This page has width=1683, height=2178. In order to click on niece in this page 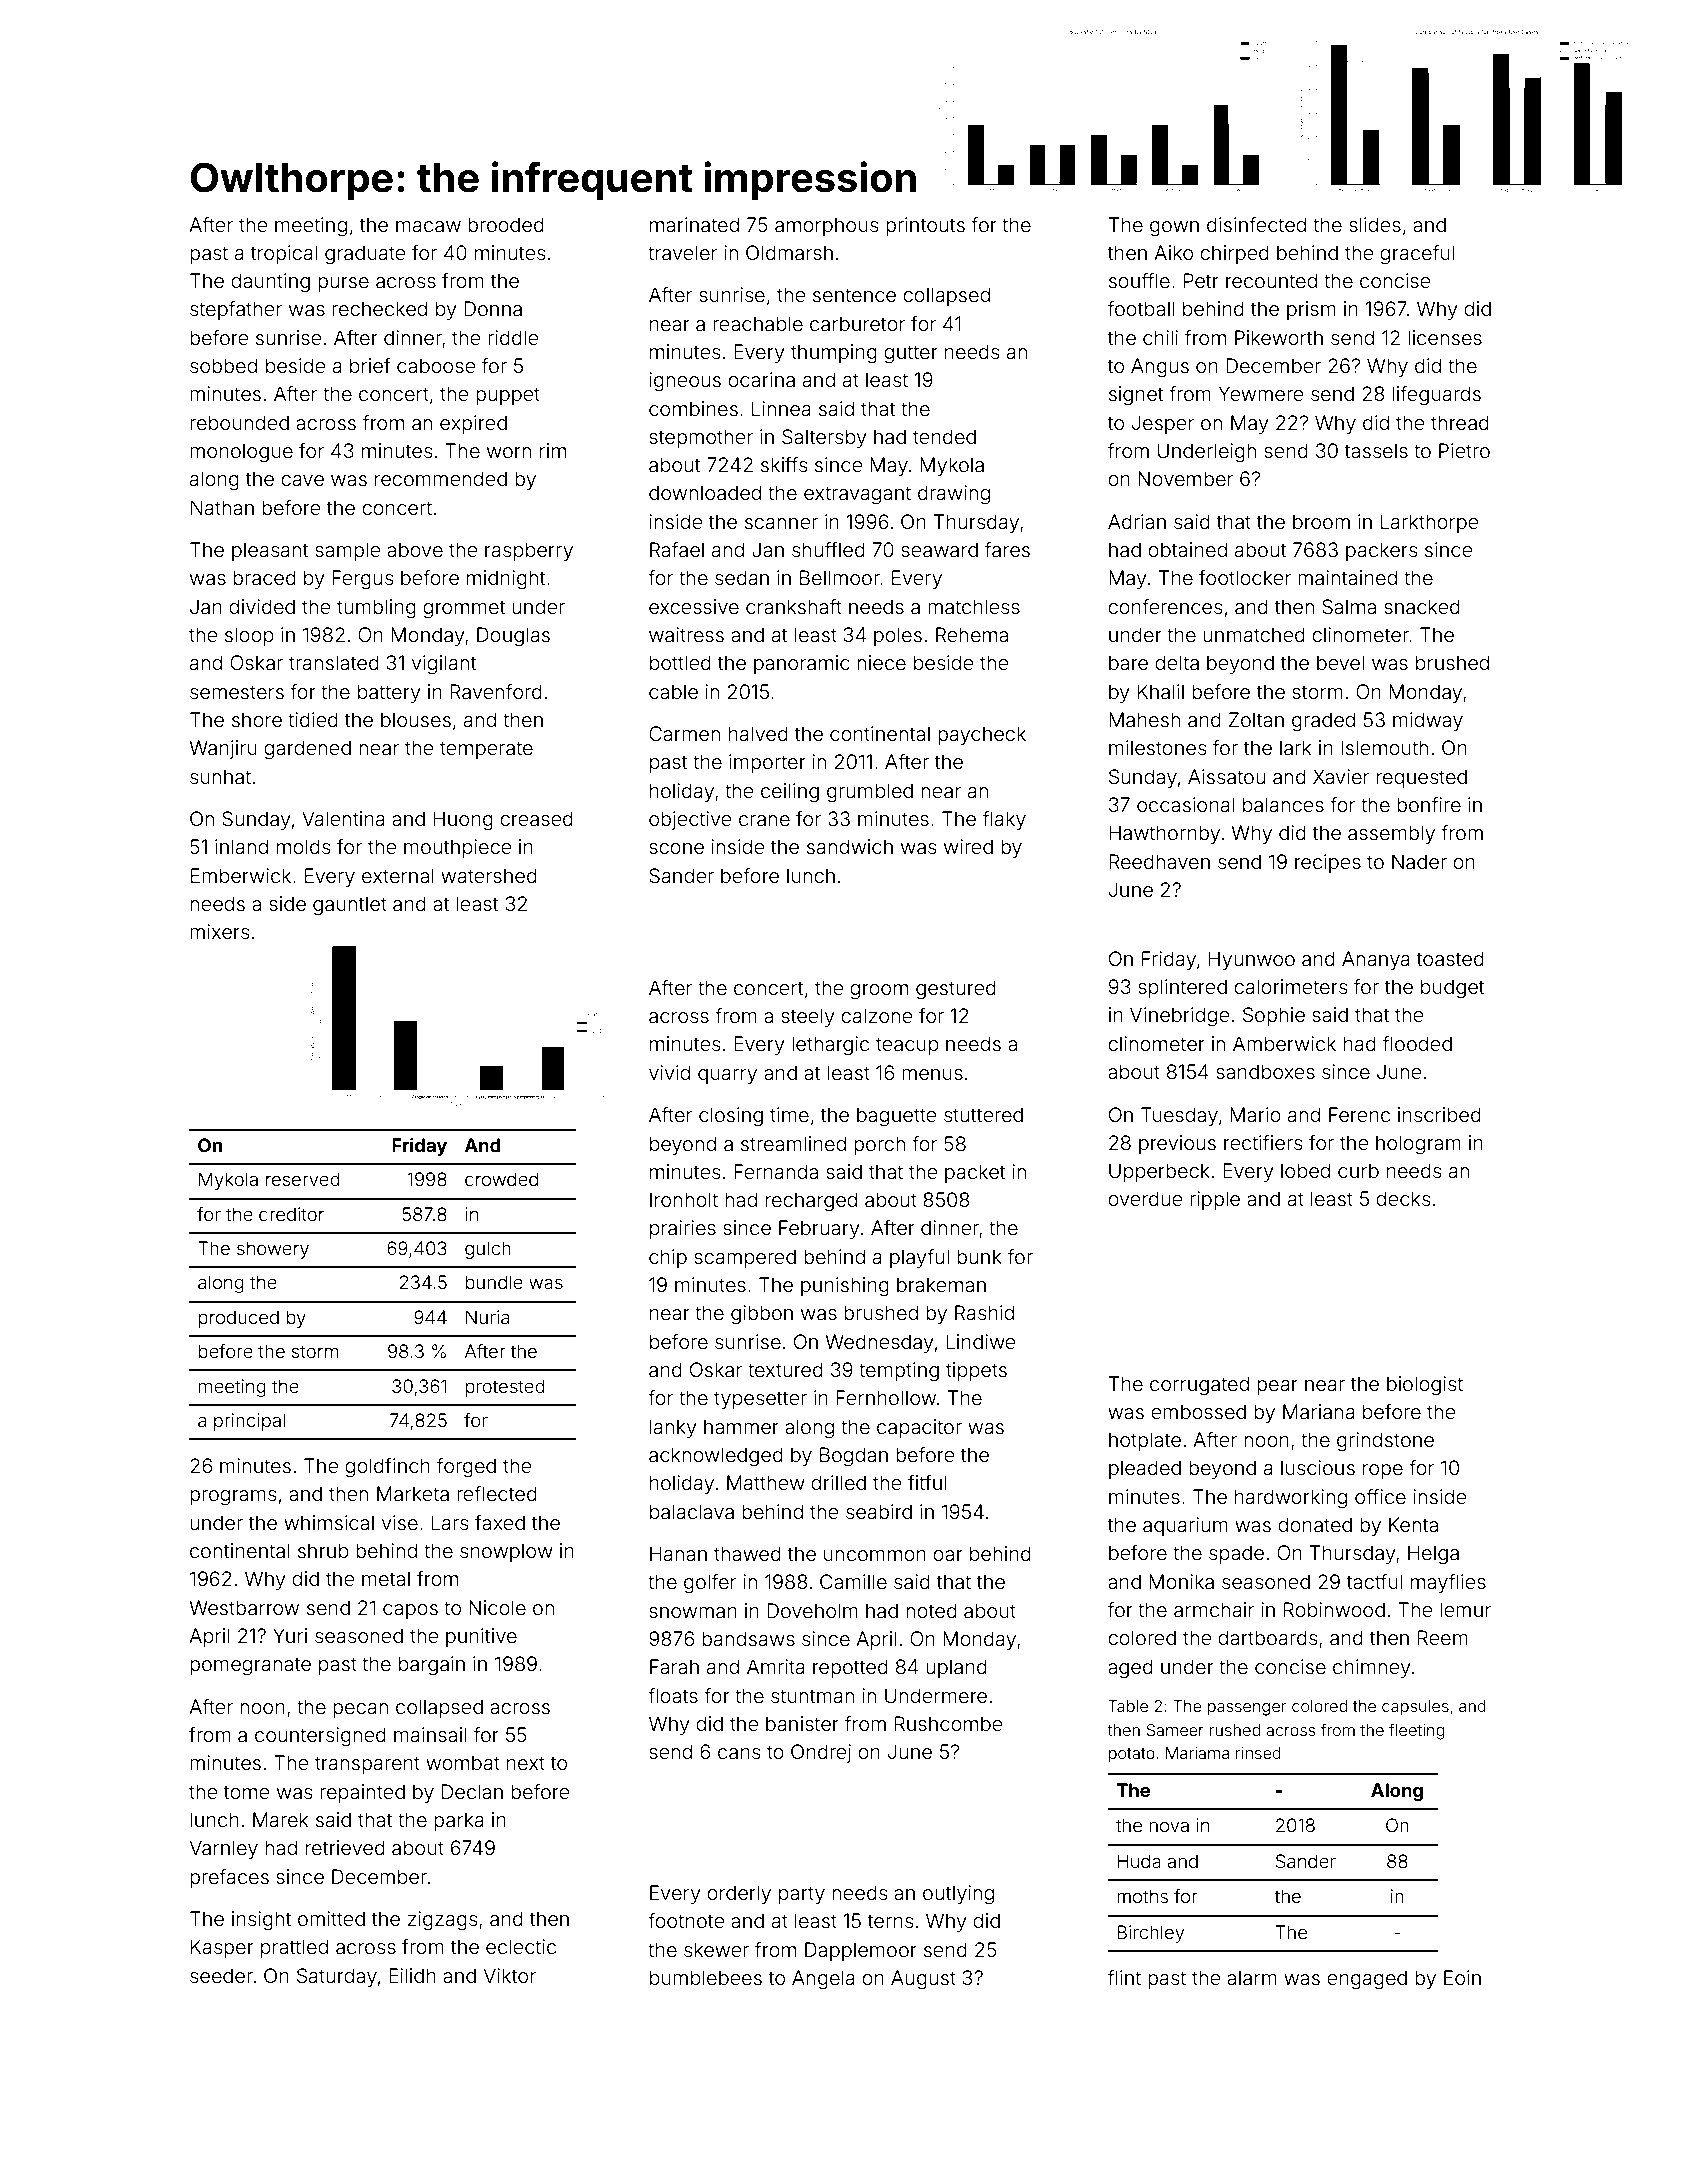, I will do `click(881, 662)`.
